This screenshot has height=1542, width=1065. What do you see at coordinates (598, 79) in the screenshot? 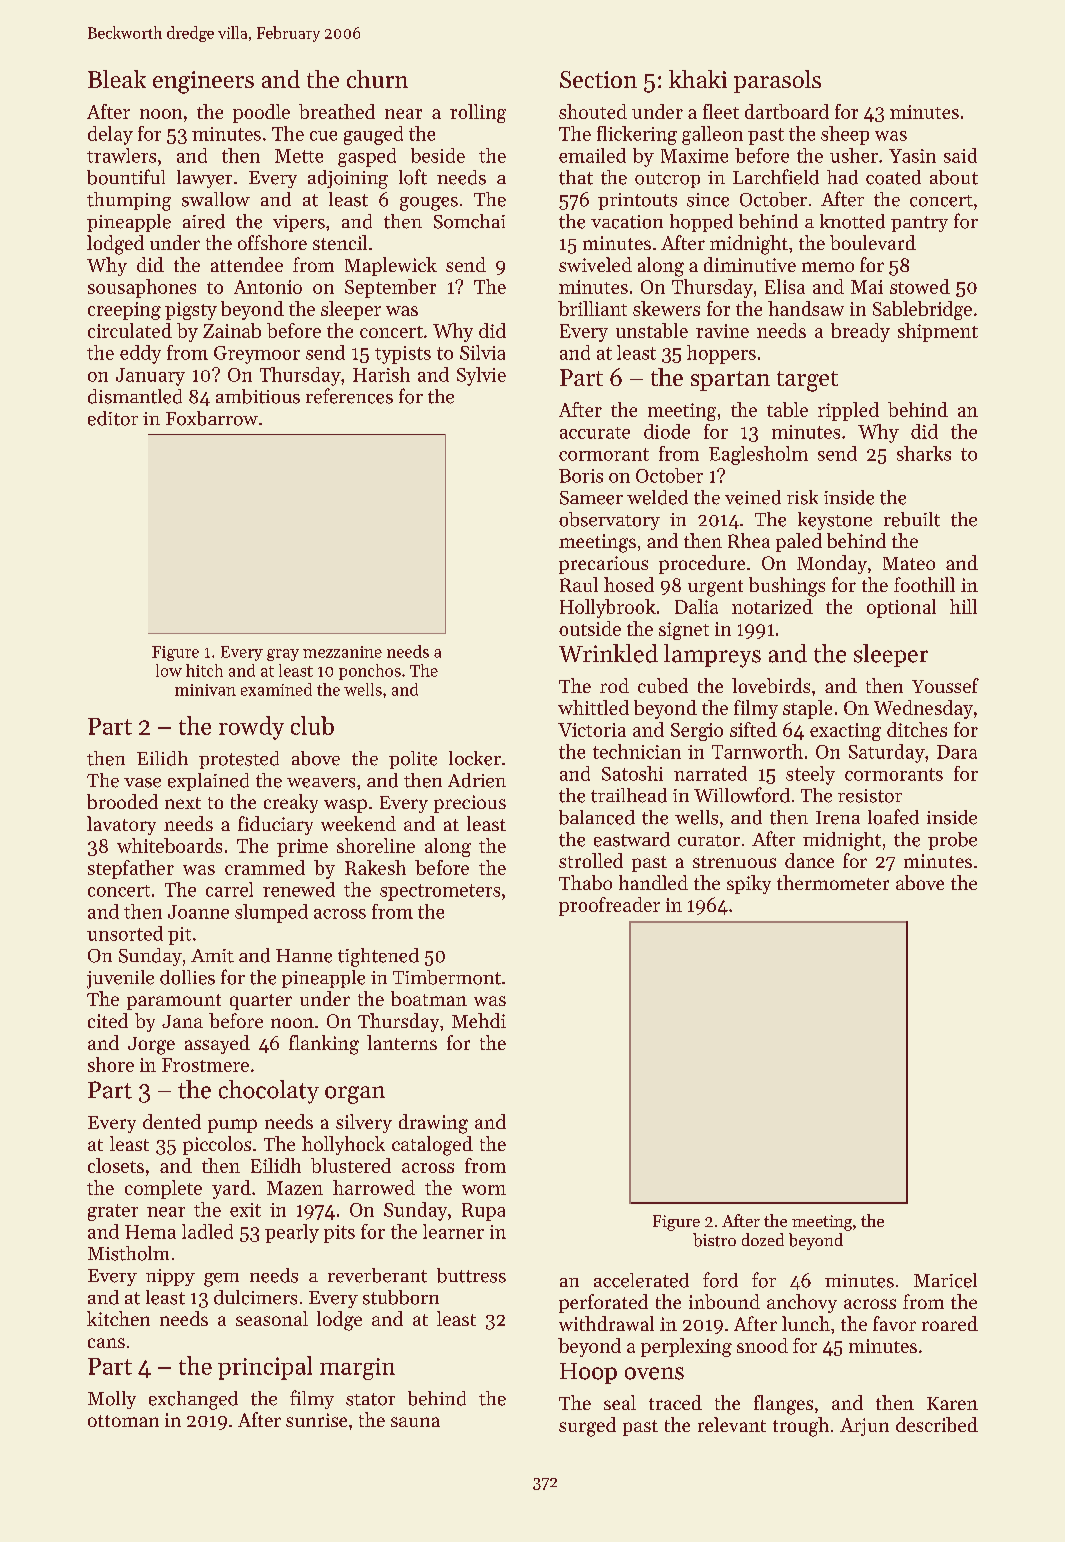
I see `Section` at bounding box center [598, 79].
